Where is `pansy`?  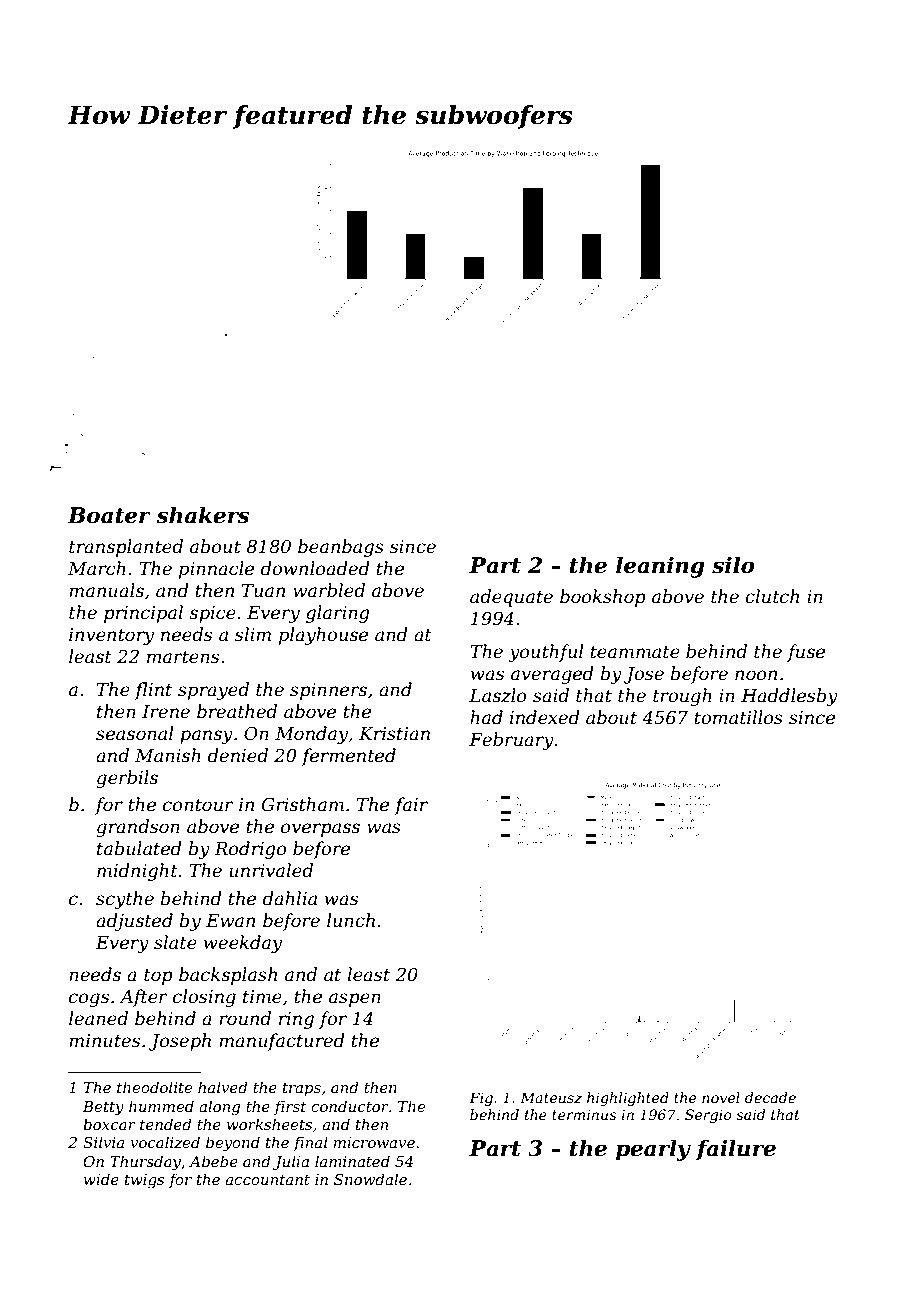
pansy is located at coordinates (206, 737).
